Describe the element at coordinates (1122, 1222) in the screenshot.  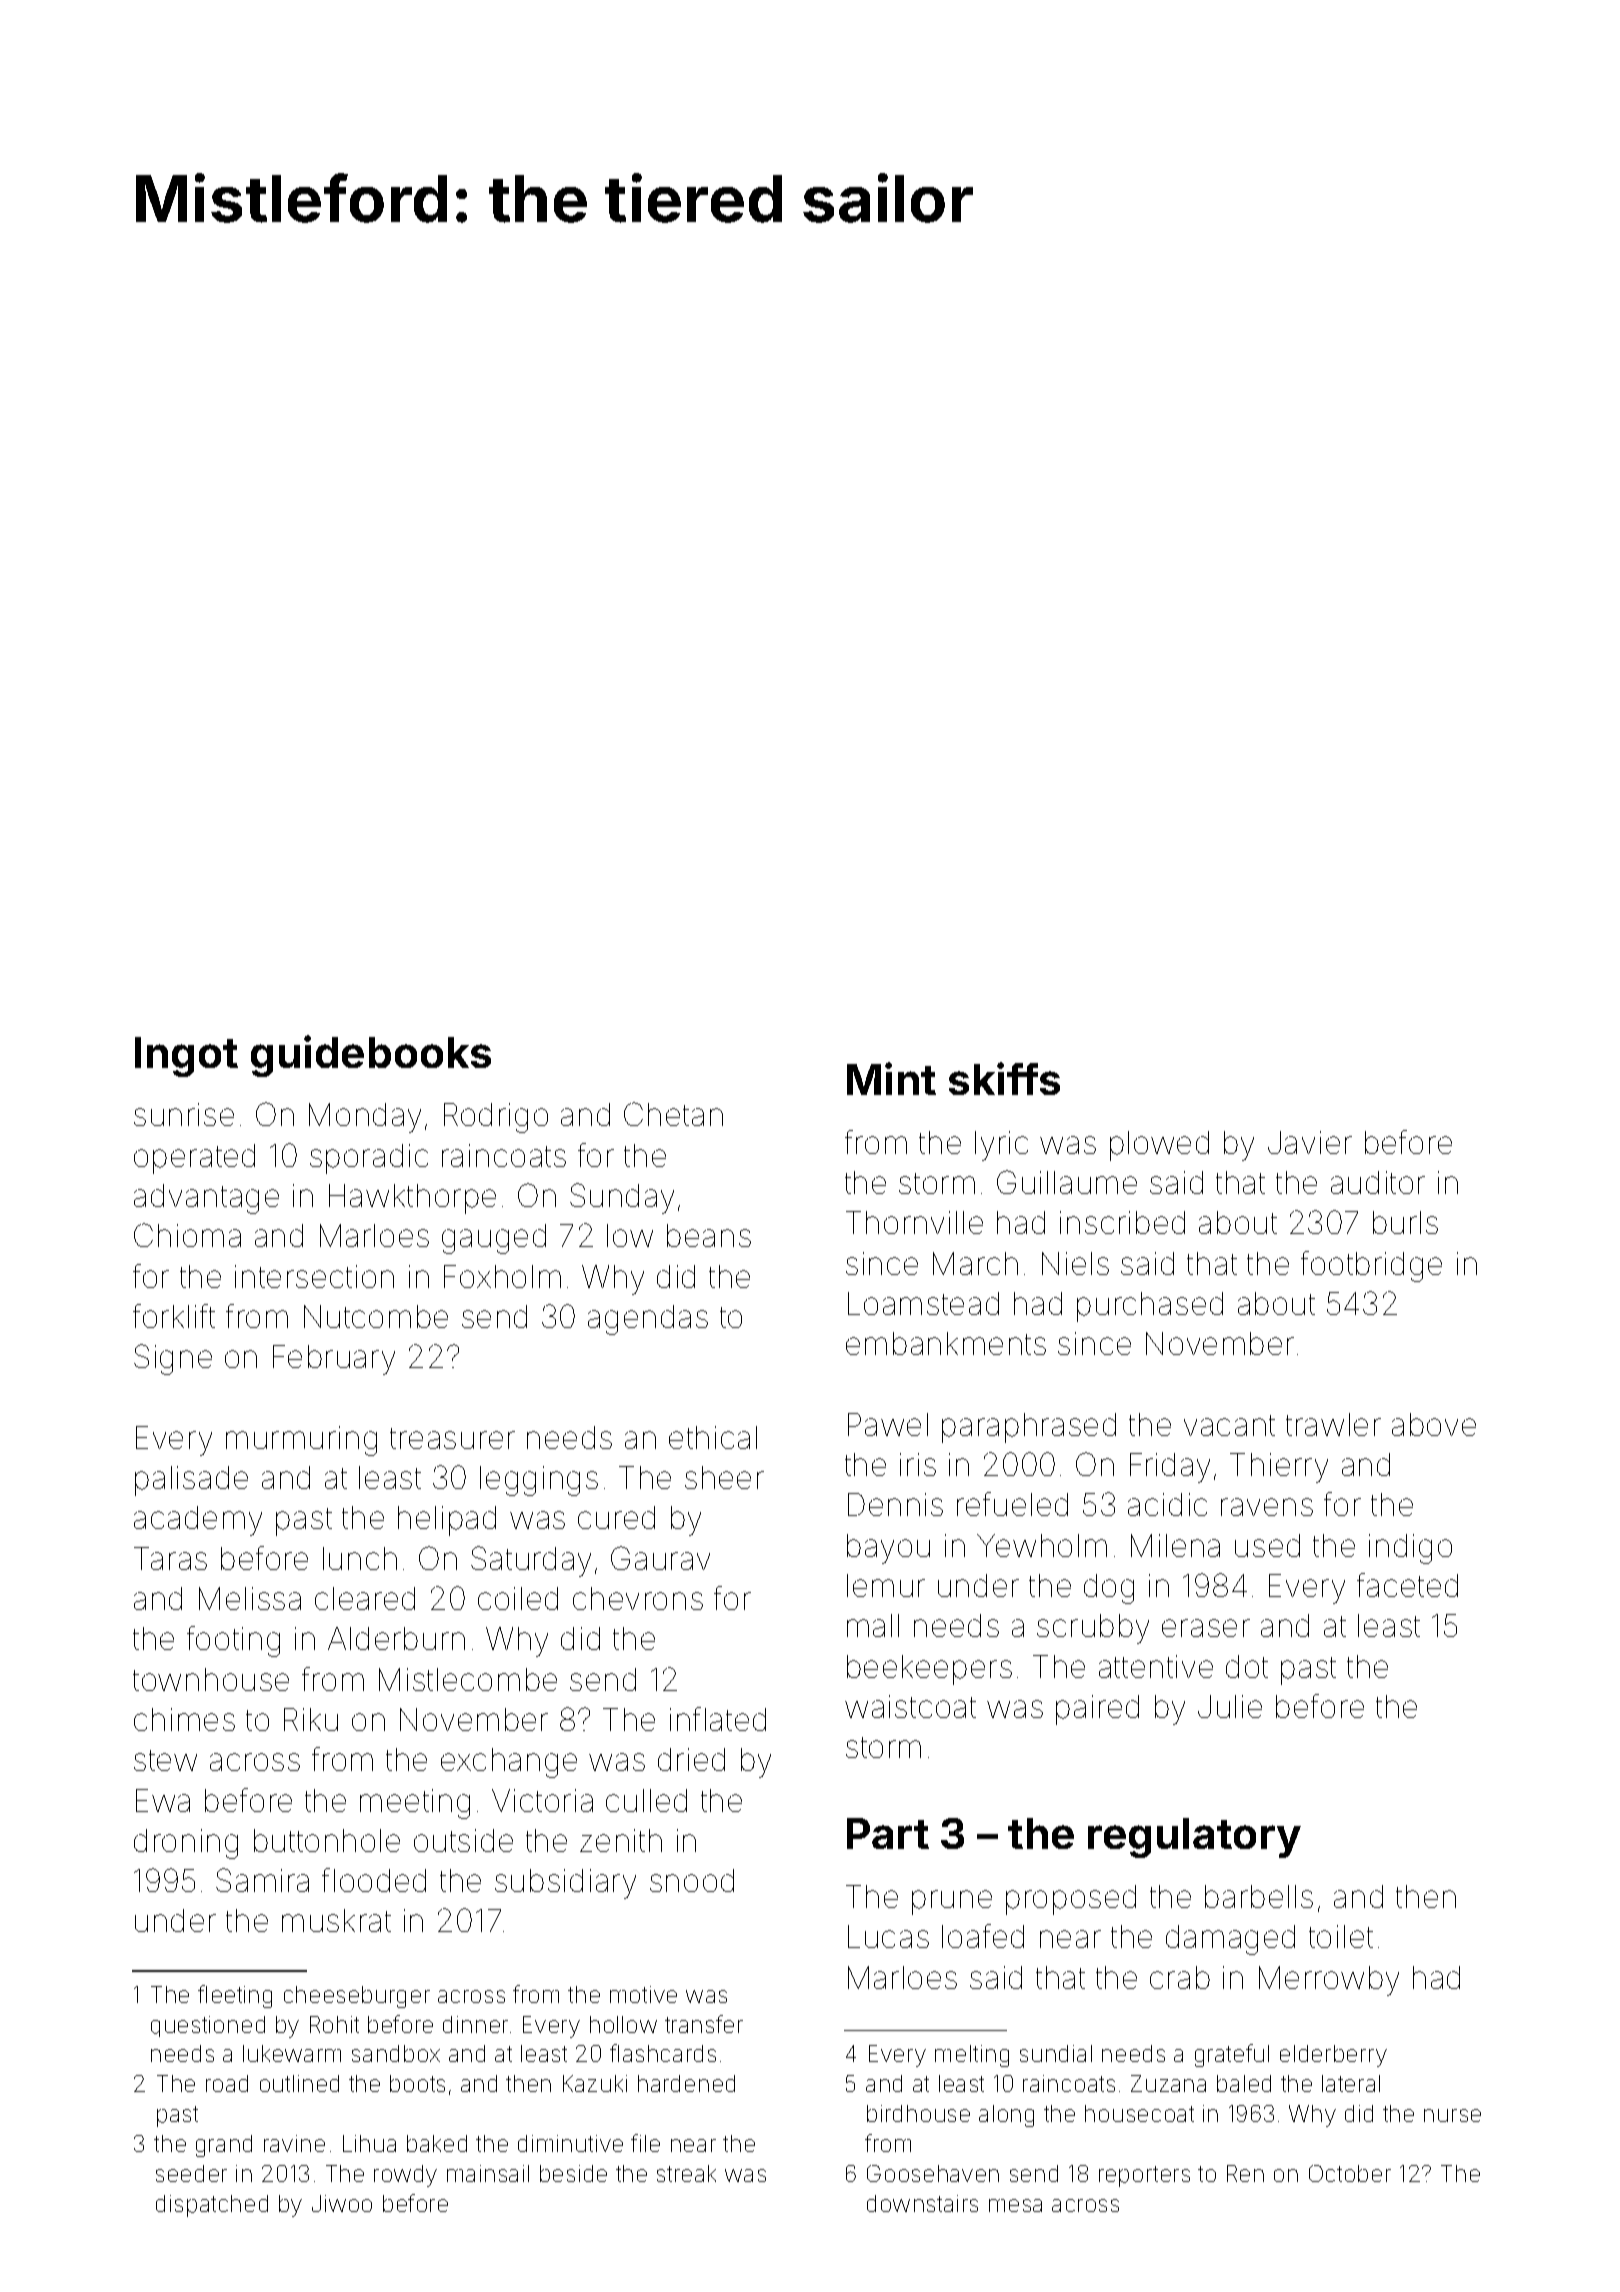
I see `inscribed` at that location.
